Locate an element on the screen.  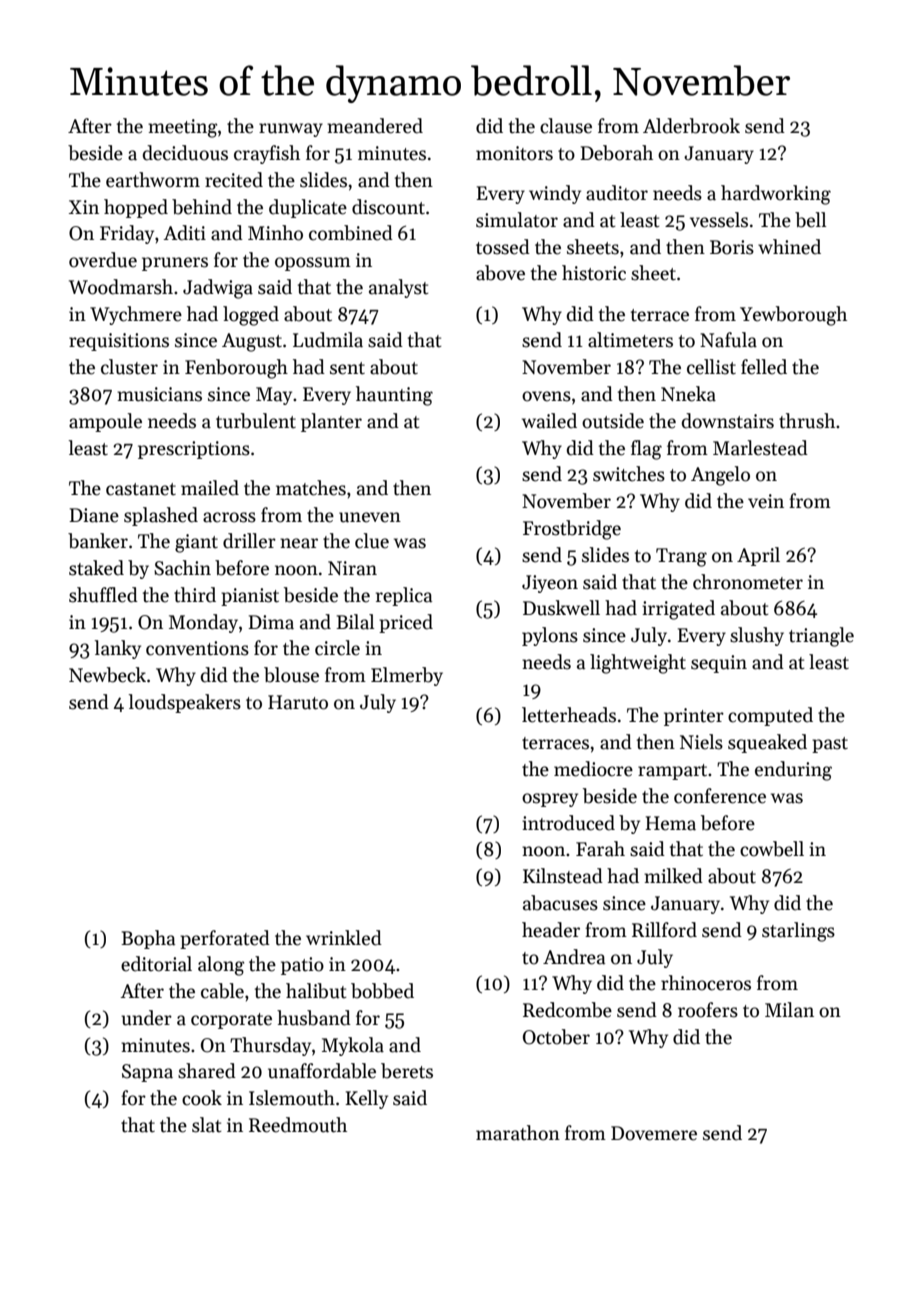
meeting is located at coordinates (182, 128).
